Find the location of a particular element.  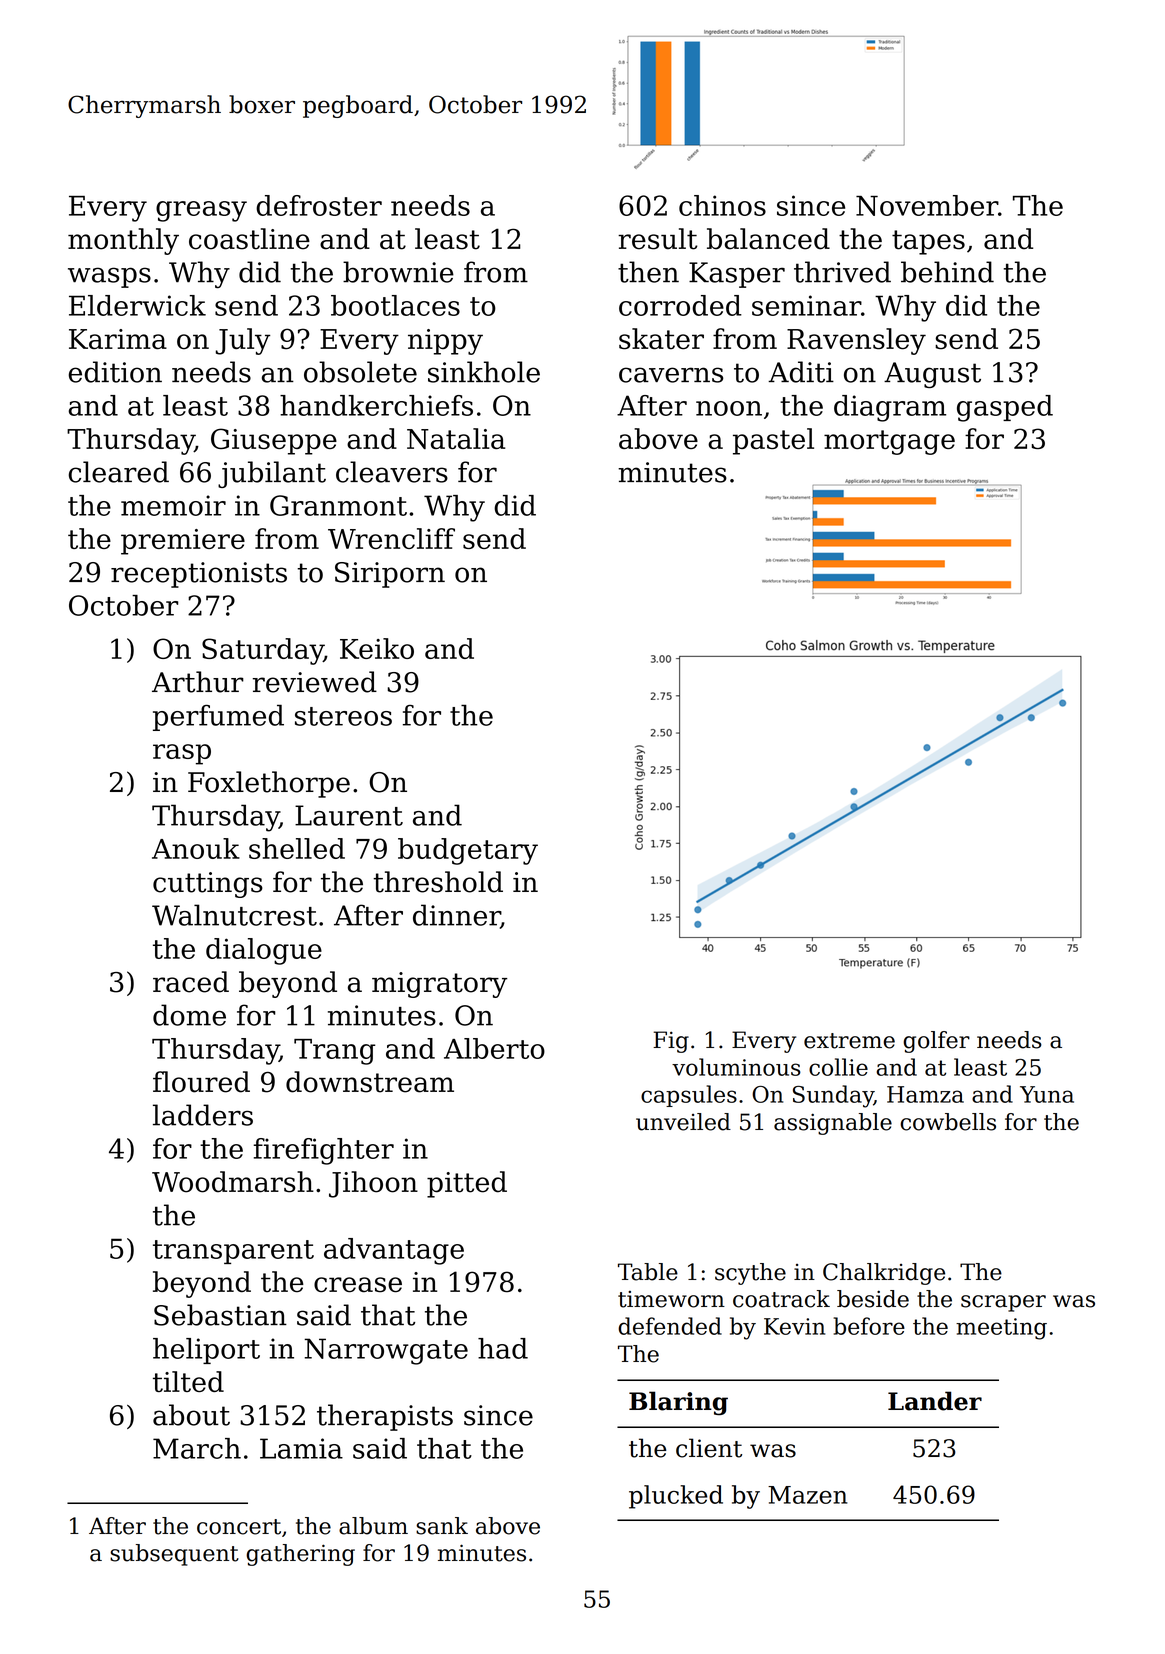

golfer is located at coordinates (936, 1042).
